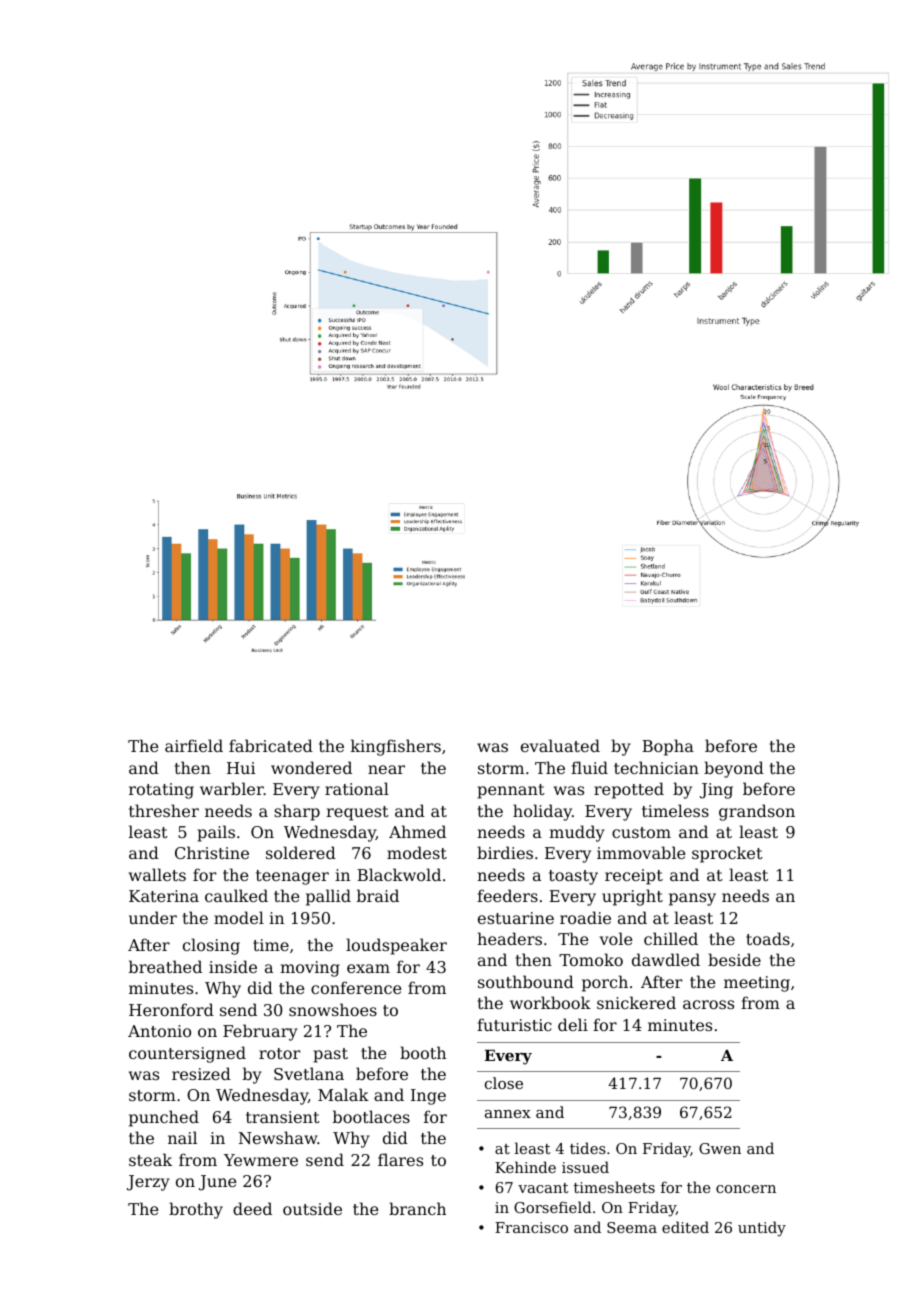  Describe the element at coordinates (507, 895) in the screenshot. I see `feeders` at that location.
